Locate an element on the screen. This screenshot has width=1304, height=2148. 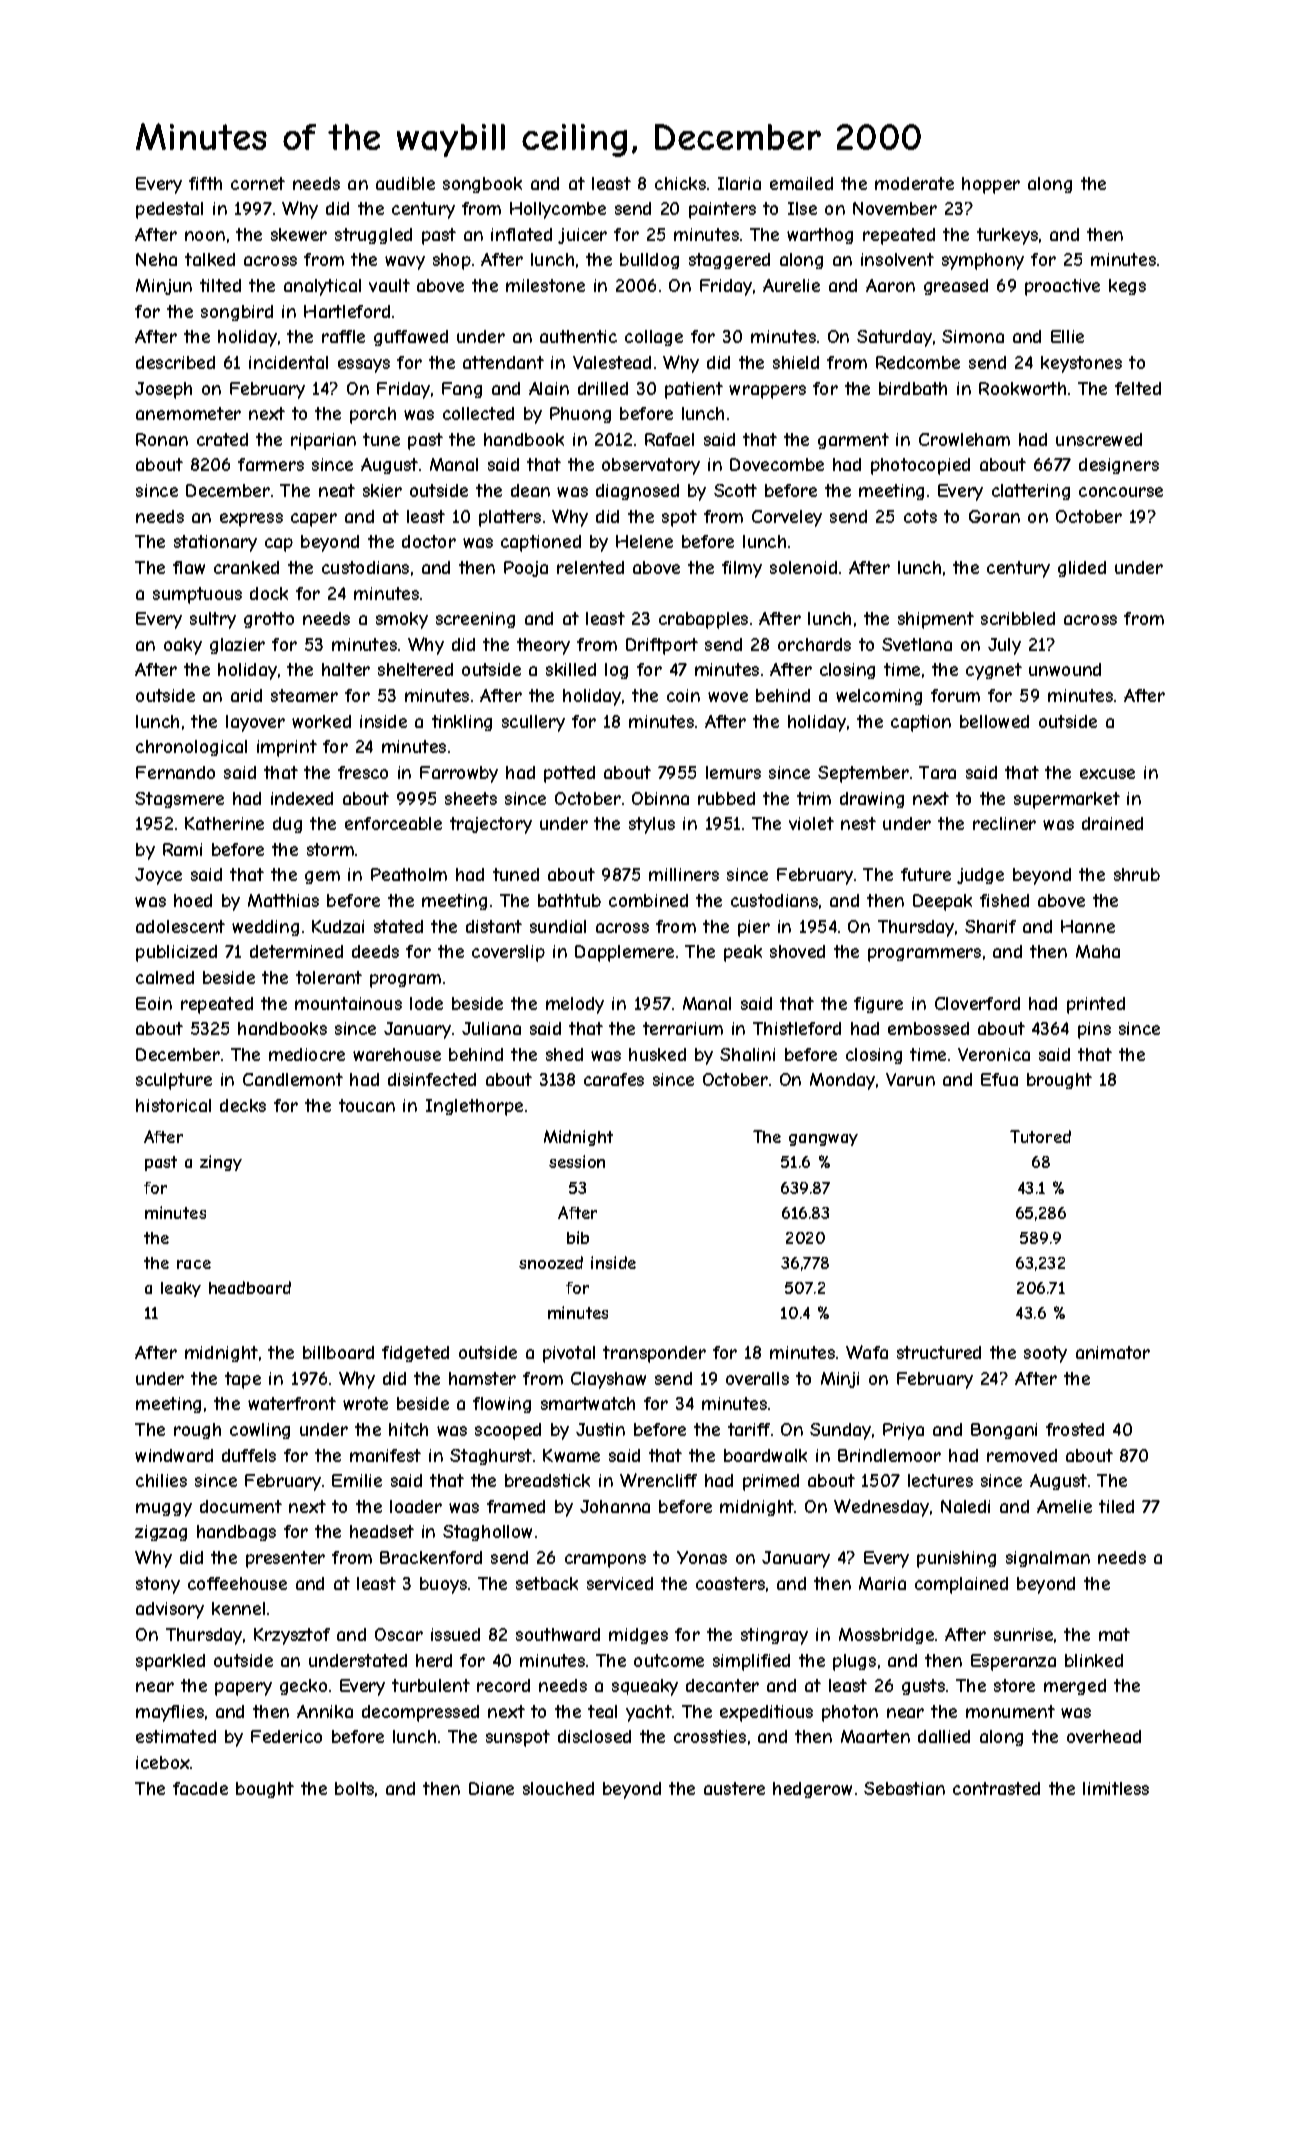
designers is located at coordinates (1119, 466).
